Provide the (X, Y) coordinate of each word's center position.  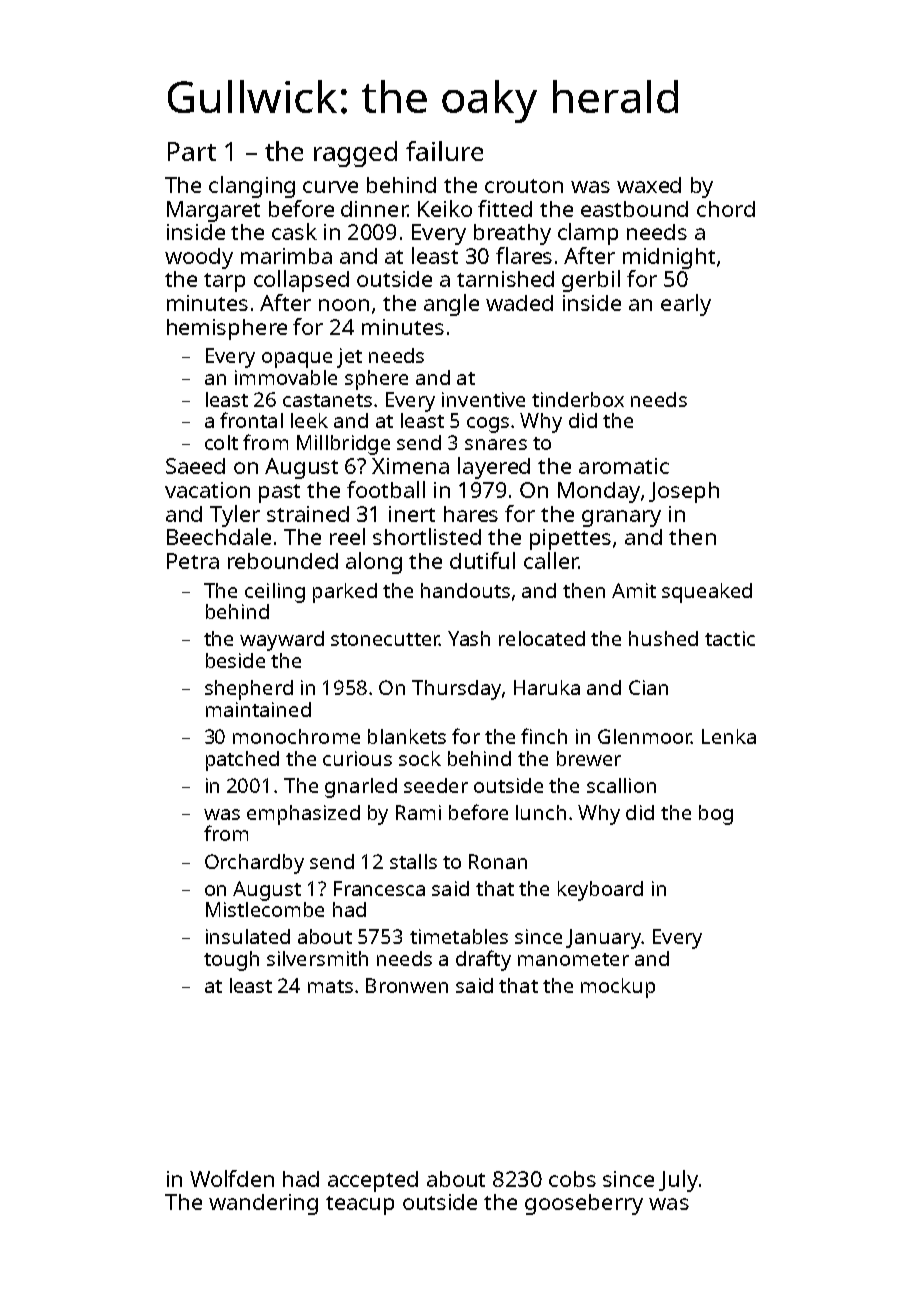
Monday (599, 492)
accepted (373, 1181)
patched (242, 761)
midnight (669, 258)
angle (451, 305)
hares (471, 514)
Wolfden (232, 1178)
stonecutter (385, 639)
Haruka (547, 687)
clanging (252, 187)
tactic (730, 638)
